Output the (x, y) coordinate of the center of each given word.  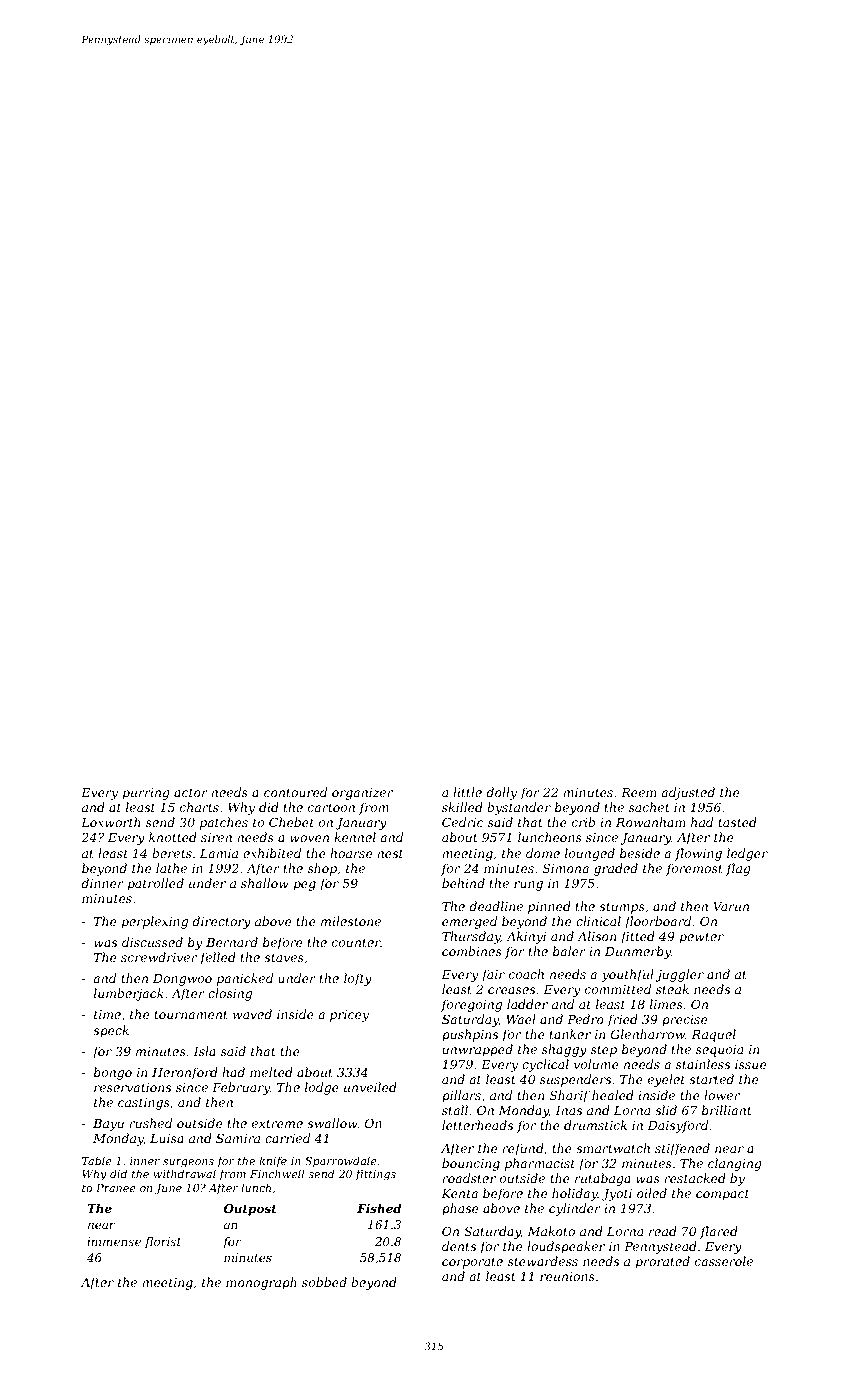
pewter (702, 938)
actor (191, 792)
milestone (351, 921)
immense (114, 1241)
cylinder (575, 1209)
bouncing (471, 1164)
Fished (379, 1208)
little (467, 792)
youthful (627, 975)
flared (719, 1232)
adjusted (688, 793)
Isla (205, 1051)
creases (511, 990)
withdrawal (184, 1173)
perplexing (155, 922)
